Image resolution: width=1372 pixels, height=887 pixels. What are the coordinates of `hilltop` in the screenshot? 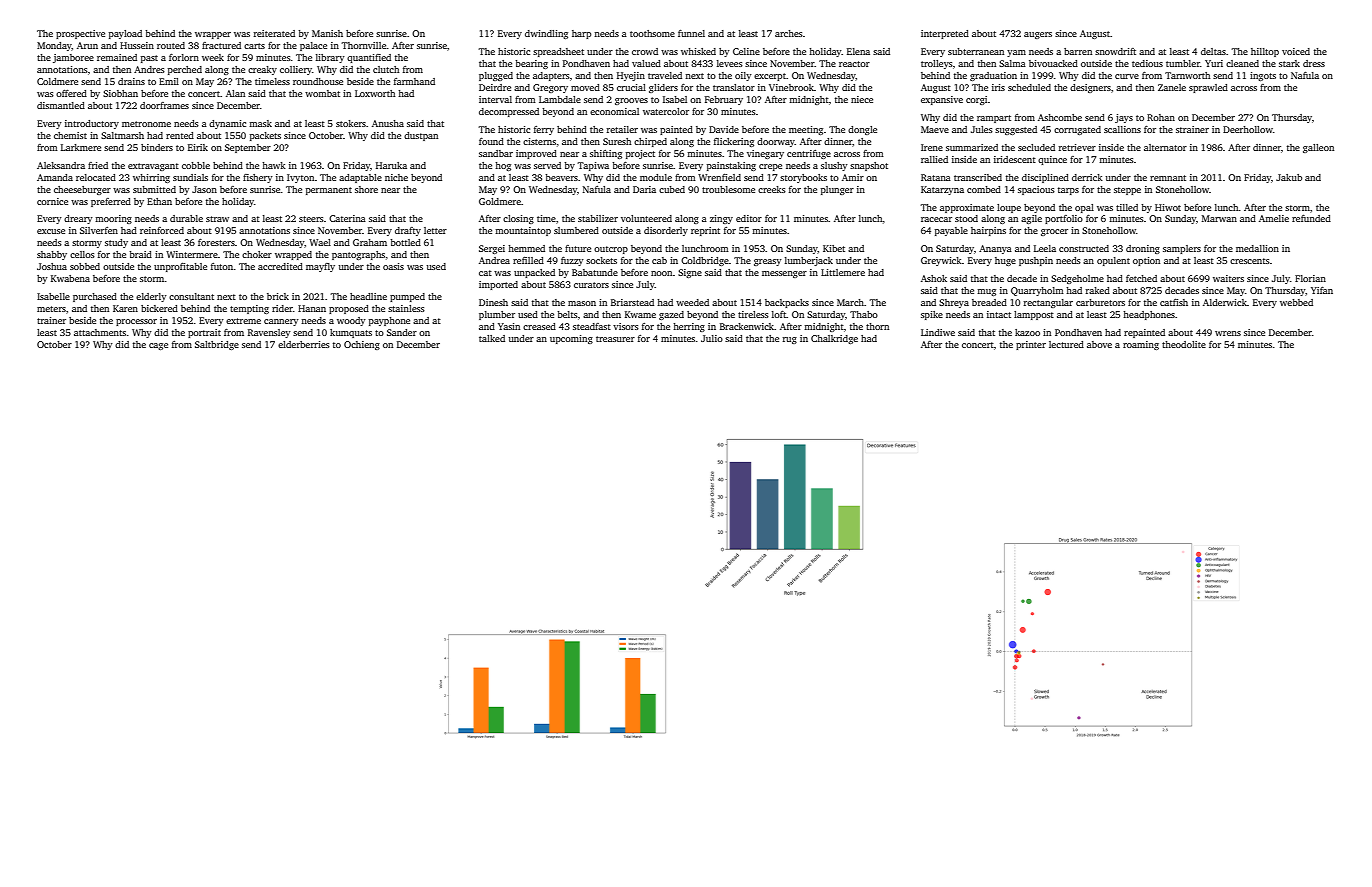 It's located at (1265, 52).
